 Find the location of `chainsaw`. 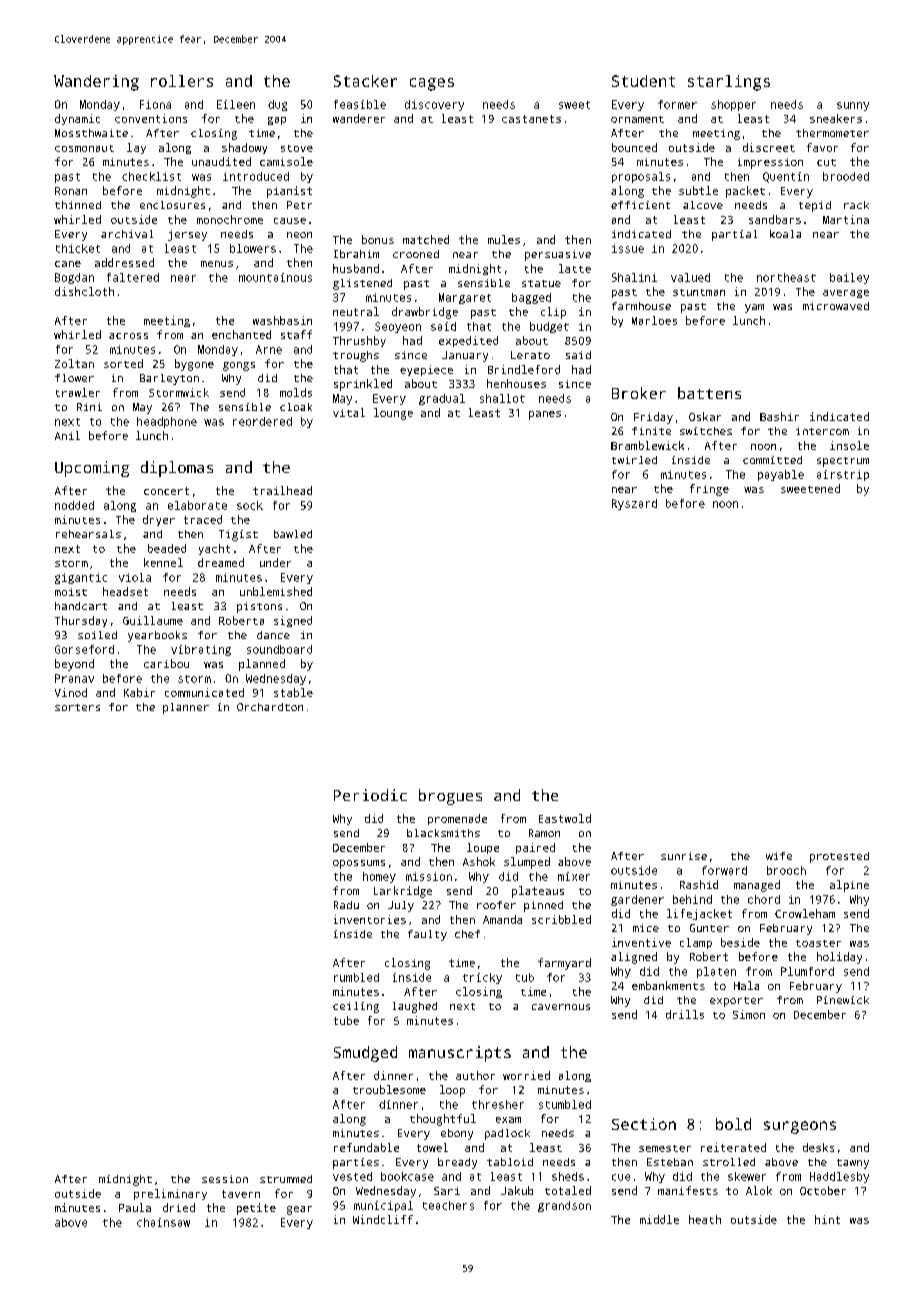

chainsaw is located at coordinates (163, 1222).
